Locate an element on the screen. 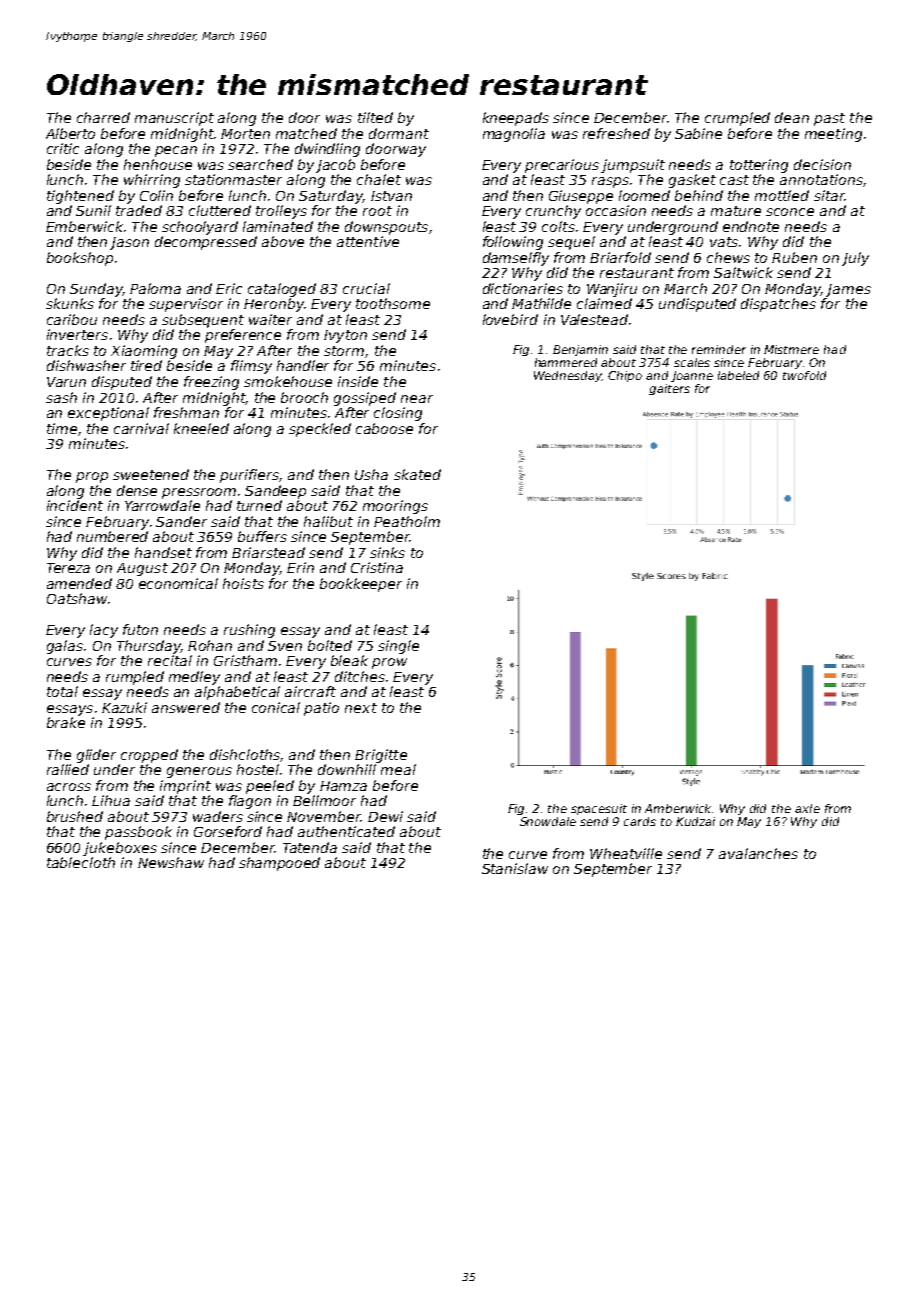 This screenshot has width=924, height=1308. crunchy is located at coordinates (553, 212).
